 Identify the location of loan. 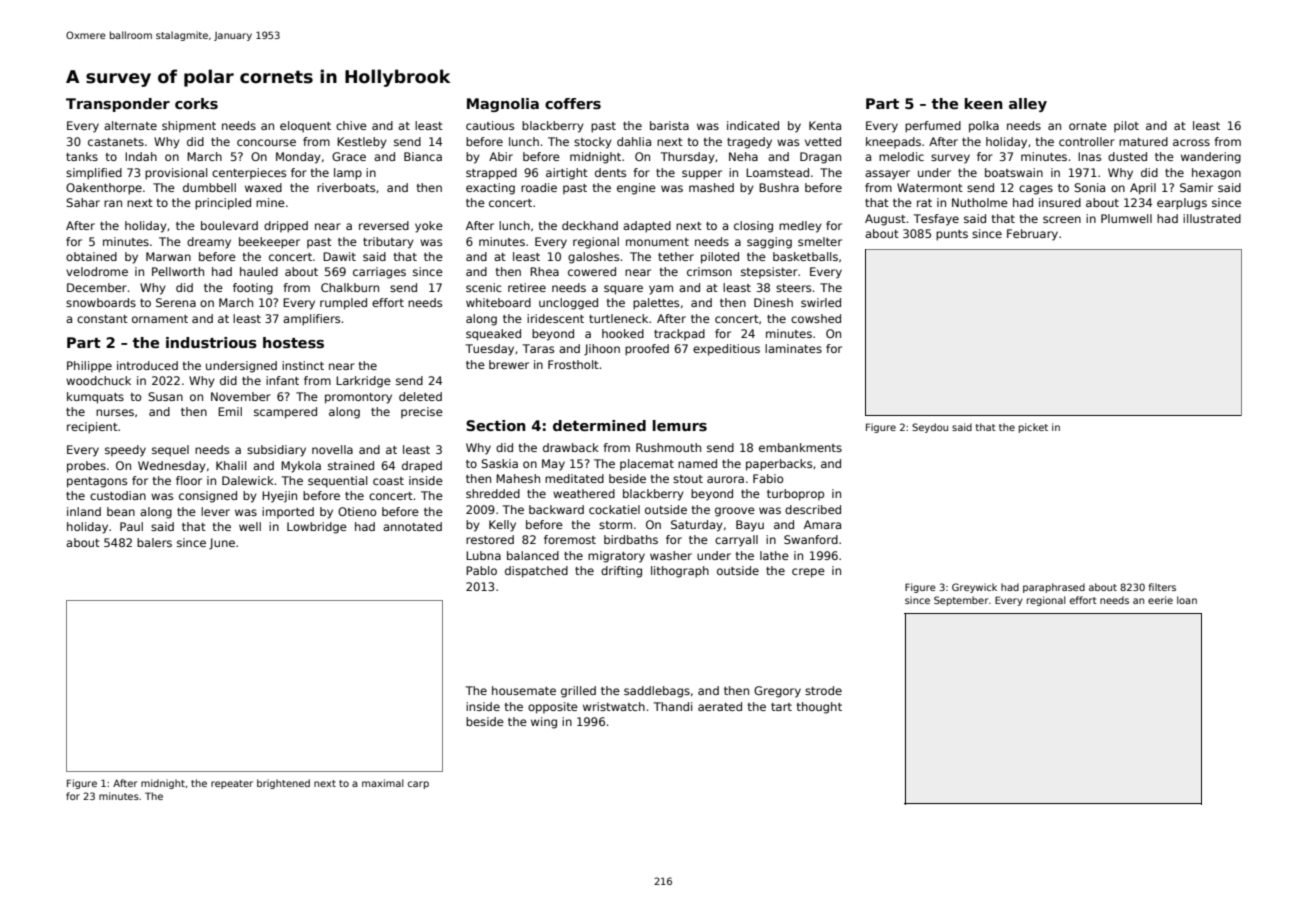
(1187, 600).
